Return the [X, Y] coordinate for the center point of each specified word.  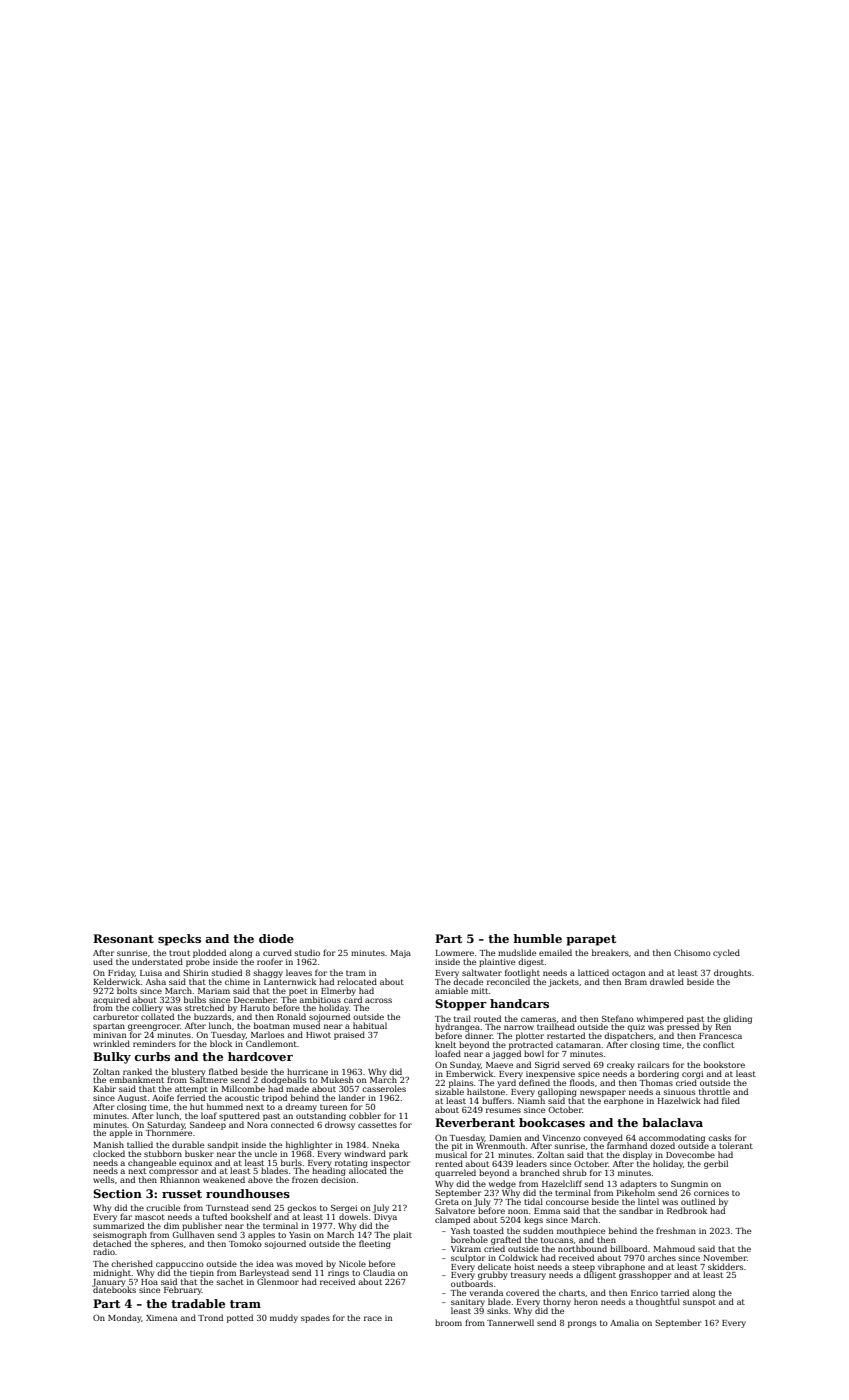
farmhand [627, 1146]
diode [276, 938]
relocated [357, 981]
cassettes [377, 1125]
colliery [147, 1009]
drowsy [340, 1125]
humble [537, 938]
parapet [591, 940]
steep [584, 1268]
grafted [506, 1240]
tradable [198, 1303]
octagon [628, 974]
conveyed [603, 1138]
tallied [140, 1144]
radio [104, 1251]
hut [197, 1106]
